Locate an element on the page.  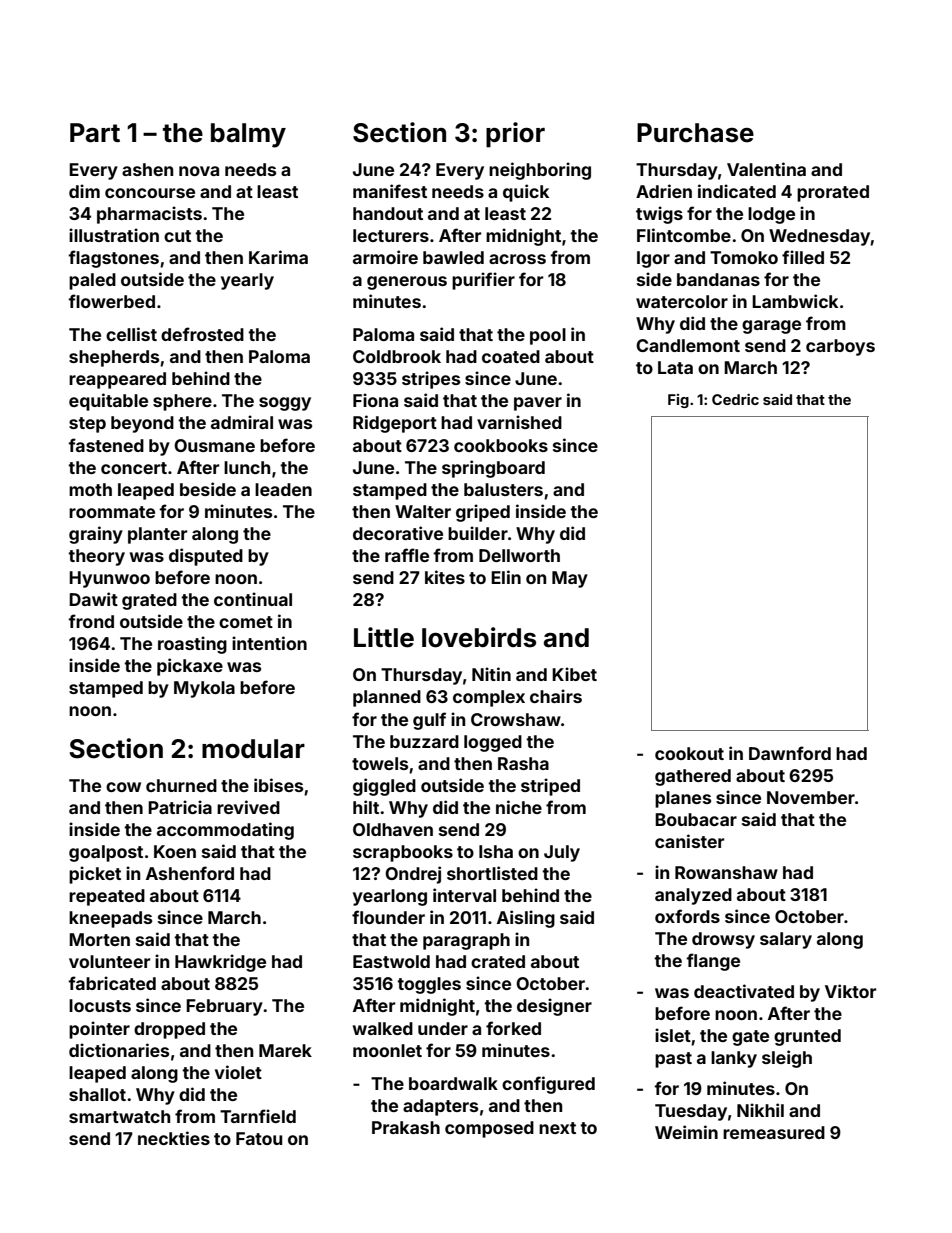
Cedric is located at coordinates (735, 399).
